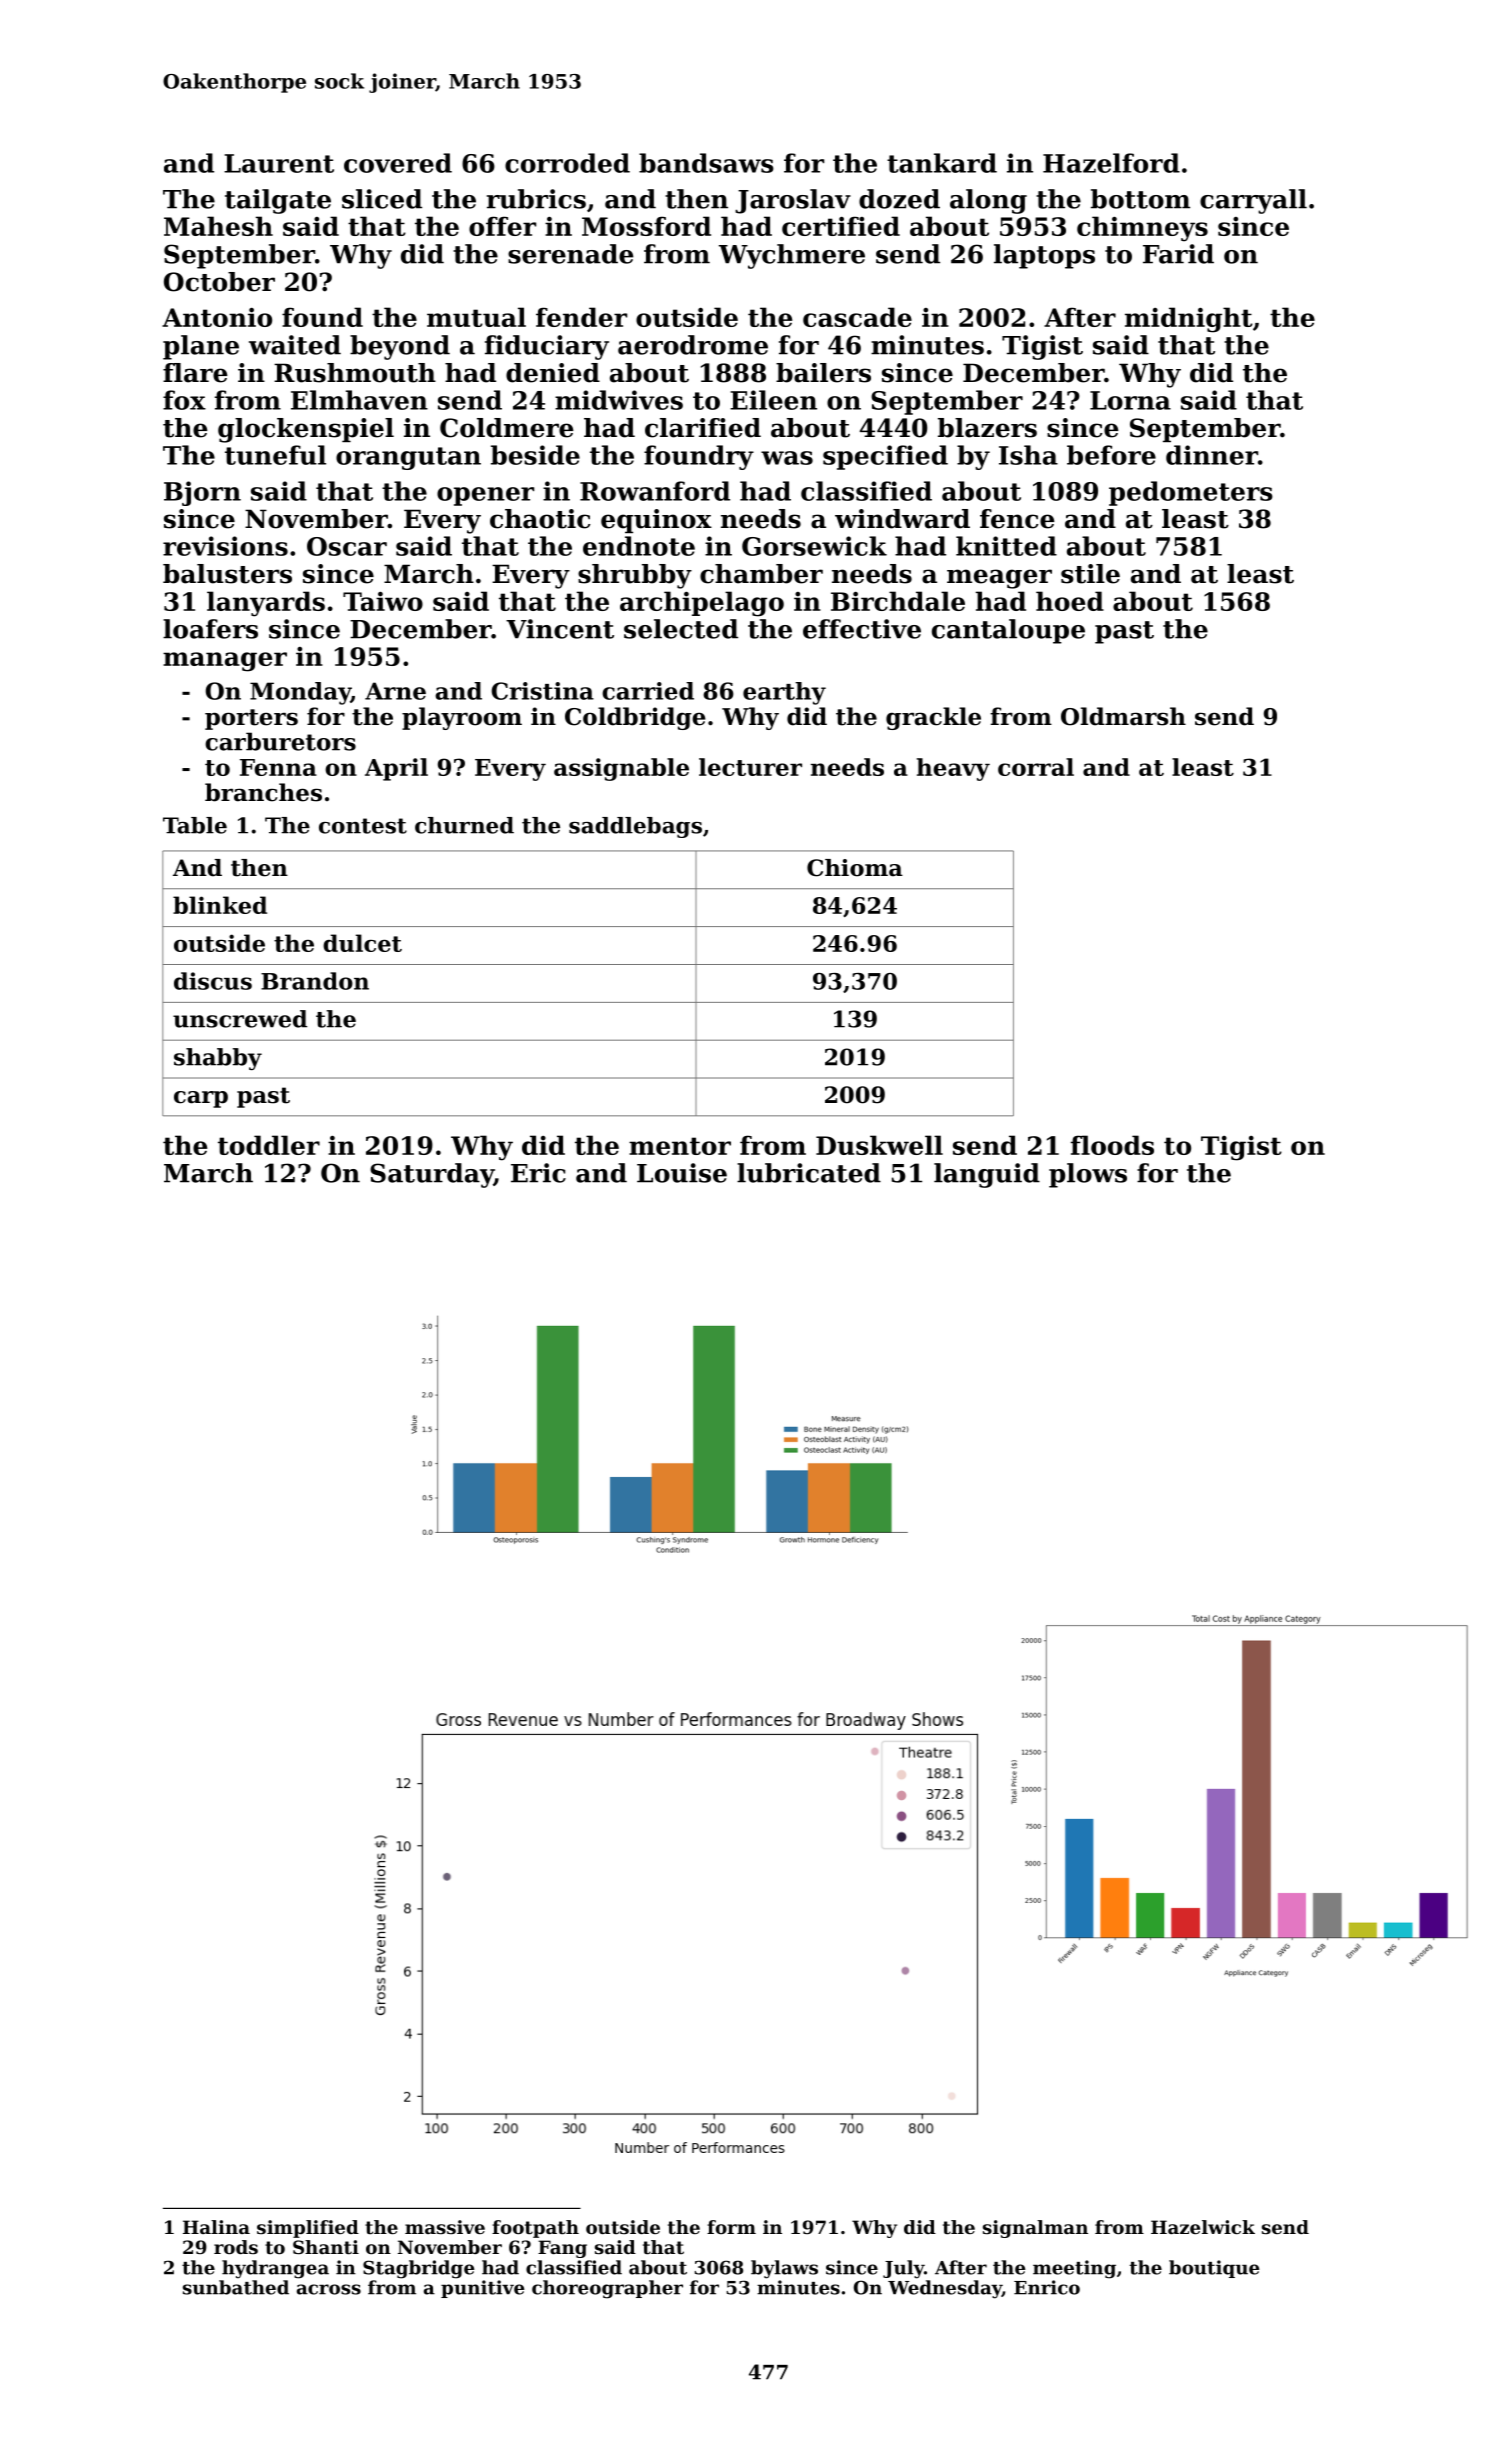  Describe the element at coordinates (1088, 1175) in the document. I see `plows` at that location.
